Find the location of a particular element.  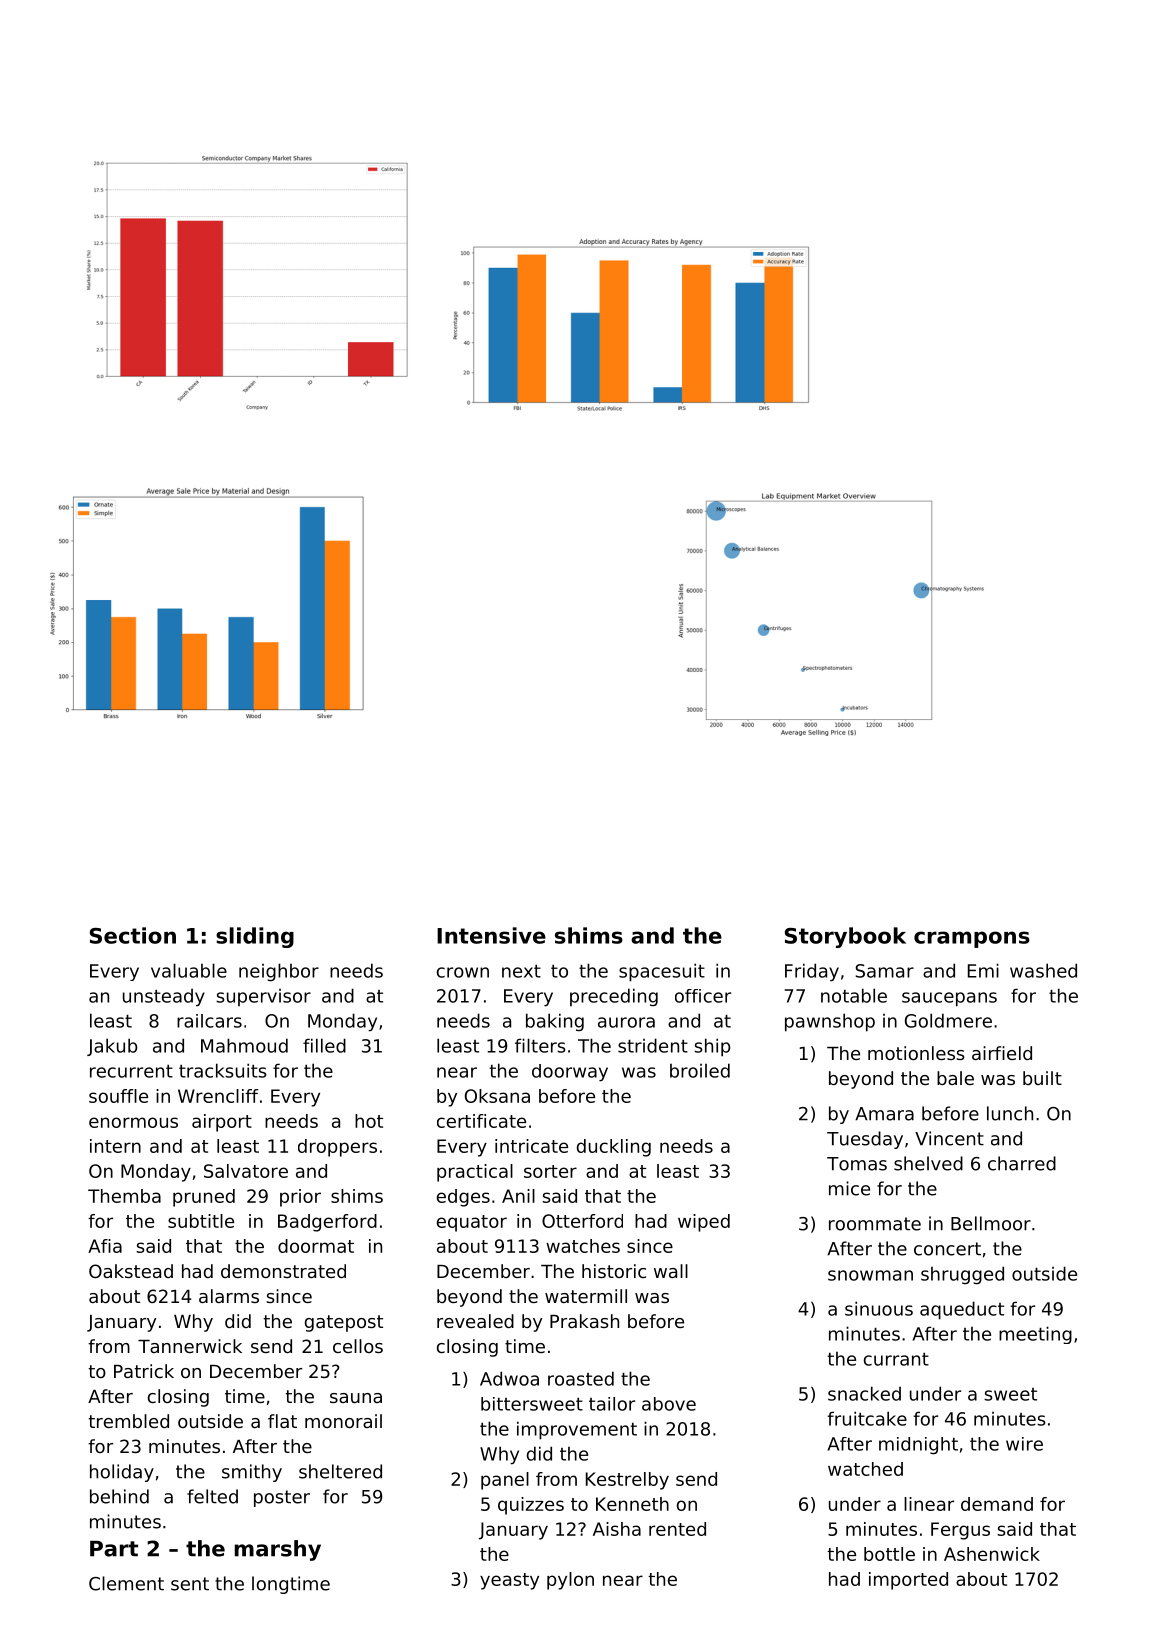

supervisor is located at coordinates (263, 997).
